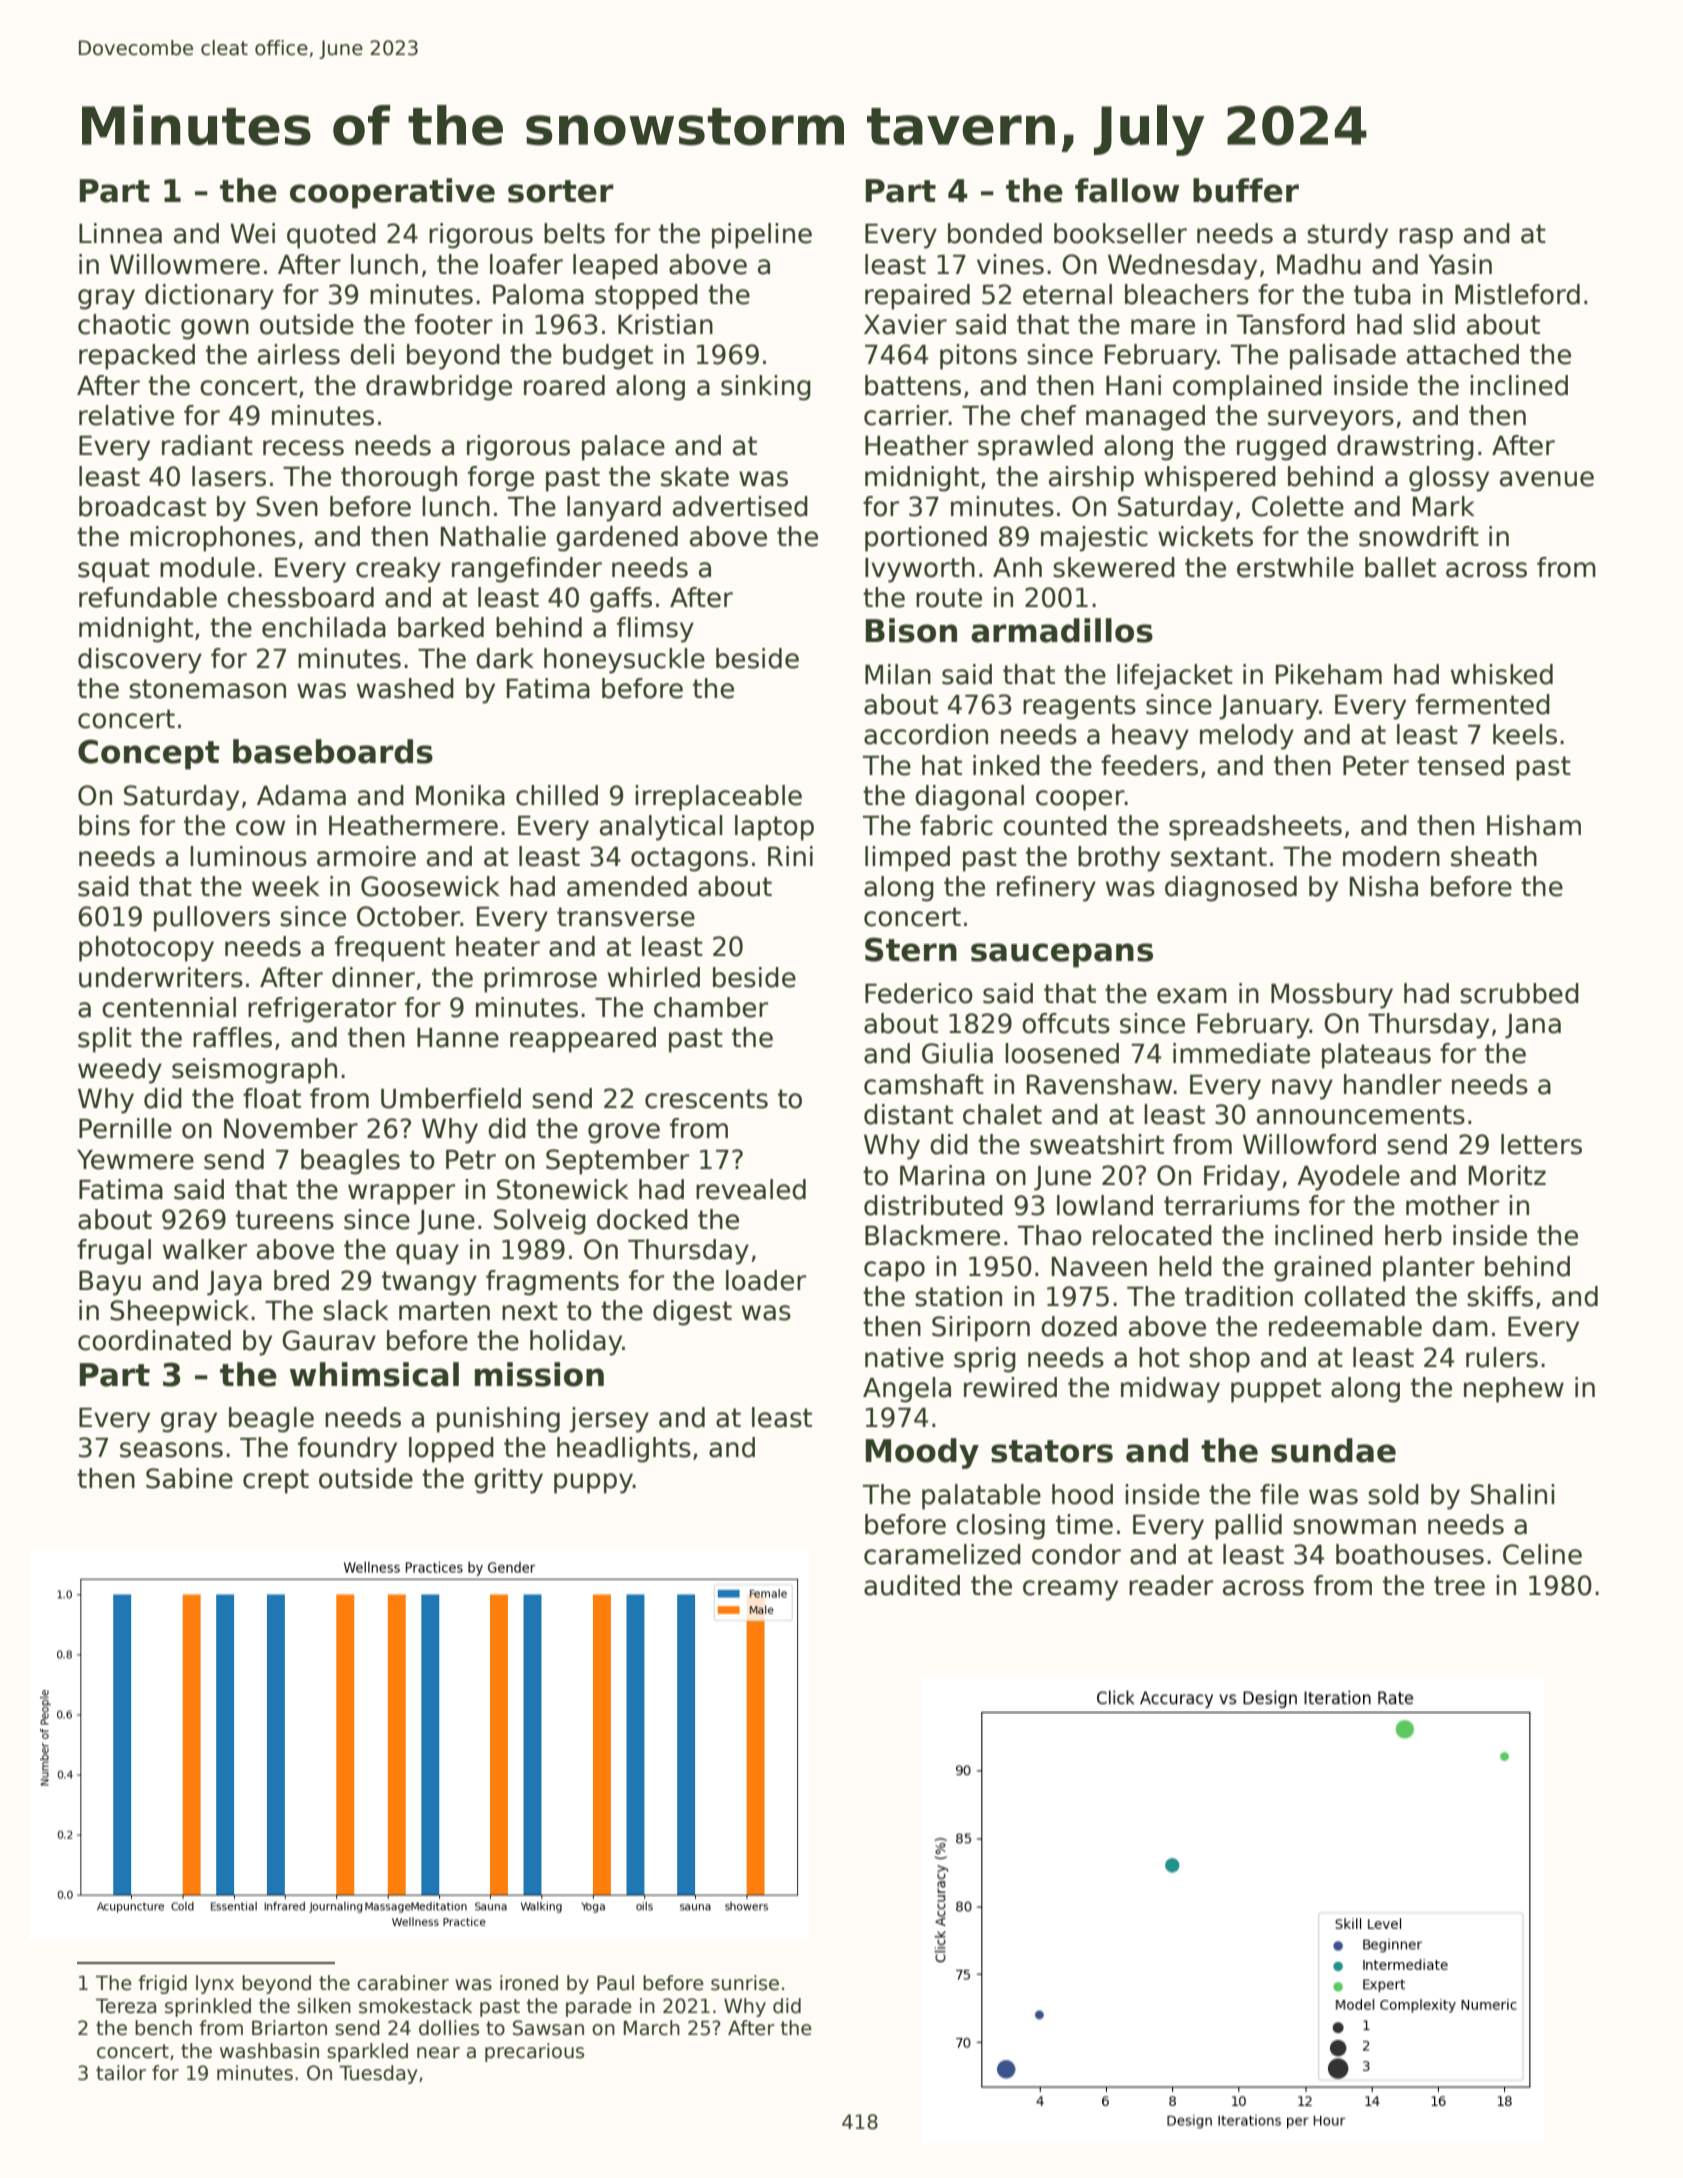 This document has height=2178, width=1683. Describe the element at coordinates (1279, 1494) in the document. I see `file` at that location.
